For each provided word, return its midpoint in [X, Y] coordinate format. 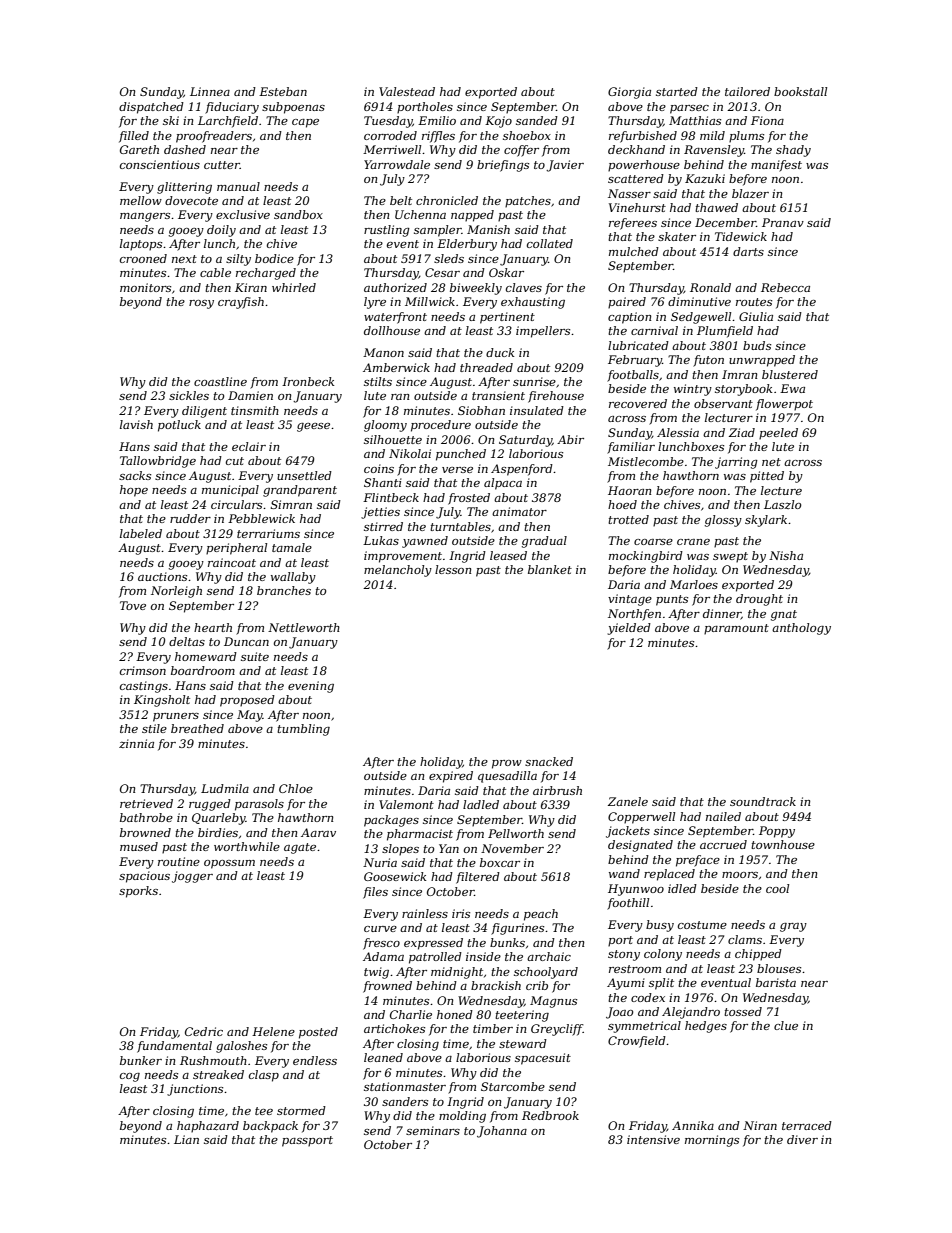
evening [311, 687]
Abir [570, 439]
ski [171, 120]
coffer [521, 151]
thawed [716, 207]
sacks [135, 475]
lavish [136, 424]
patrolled [435, 958]
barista [776, 982]
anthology [801, 629]
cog [130, 1077]
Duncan [246, 641]
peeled [778, 434]
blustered [790, 374]
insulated [537, 410]
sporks [138, 892]
